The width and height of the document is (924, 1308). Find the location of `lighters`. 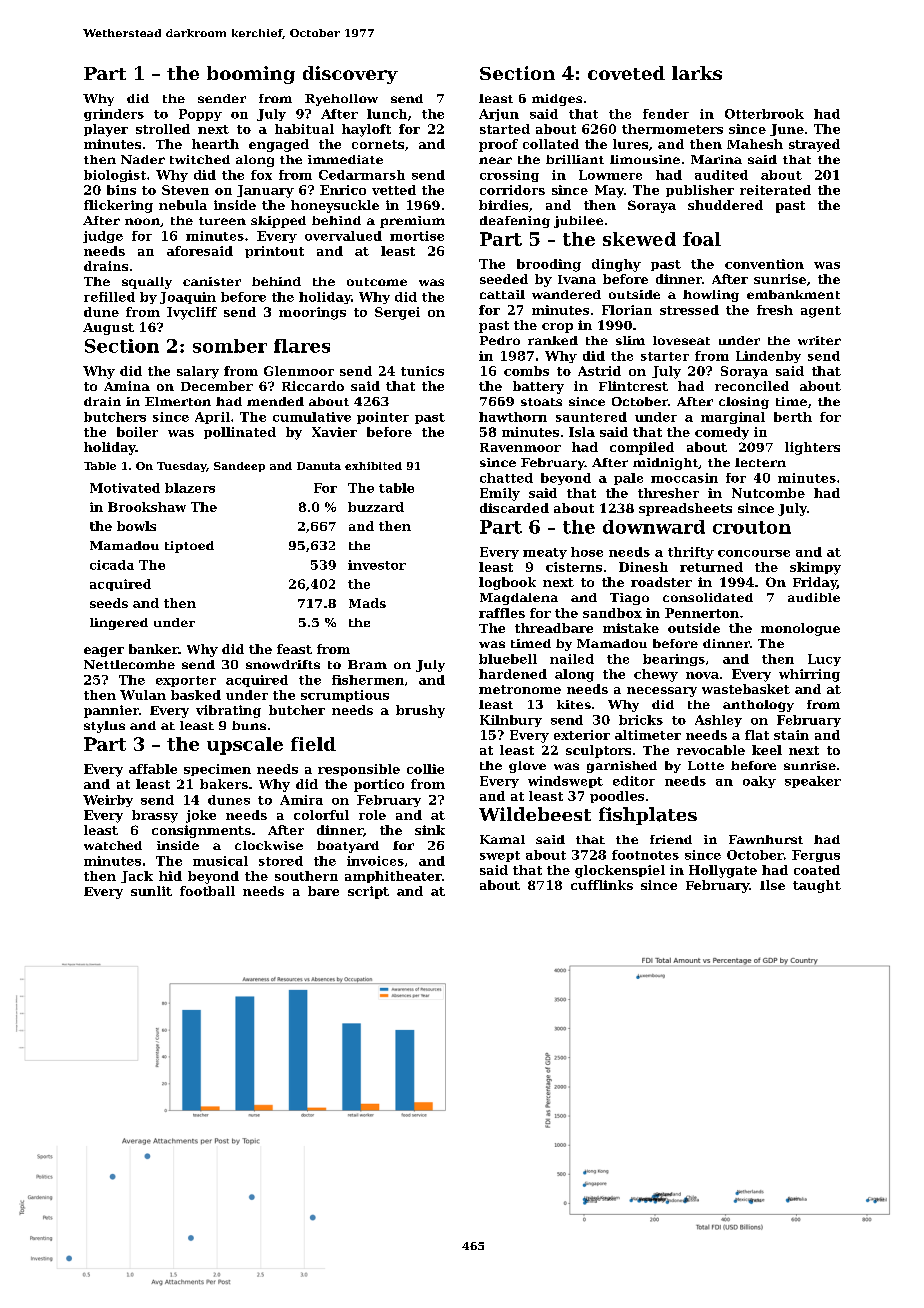

lighters is located at coordinates (812, 448).
